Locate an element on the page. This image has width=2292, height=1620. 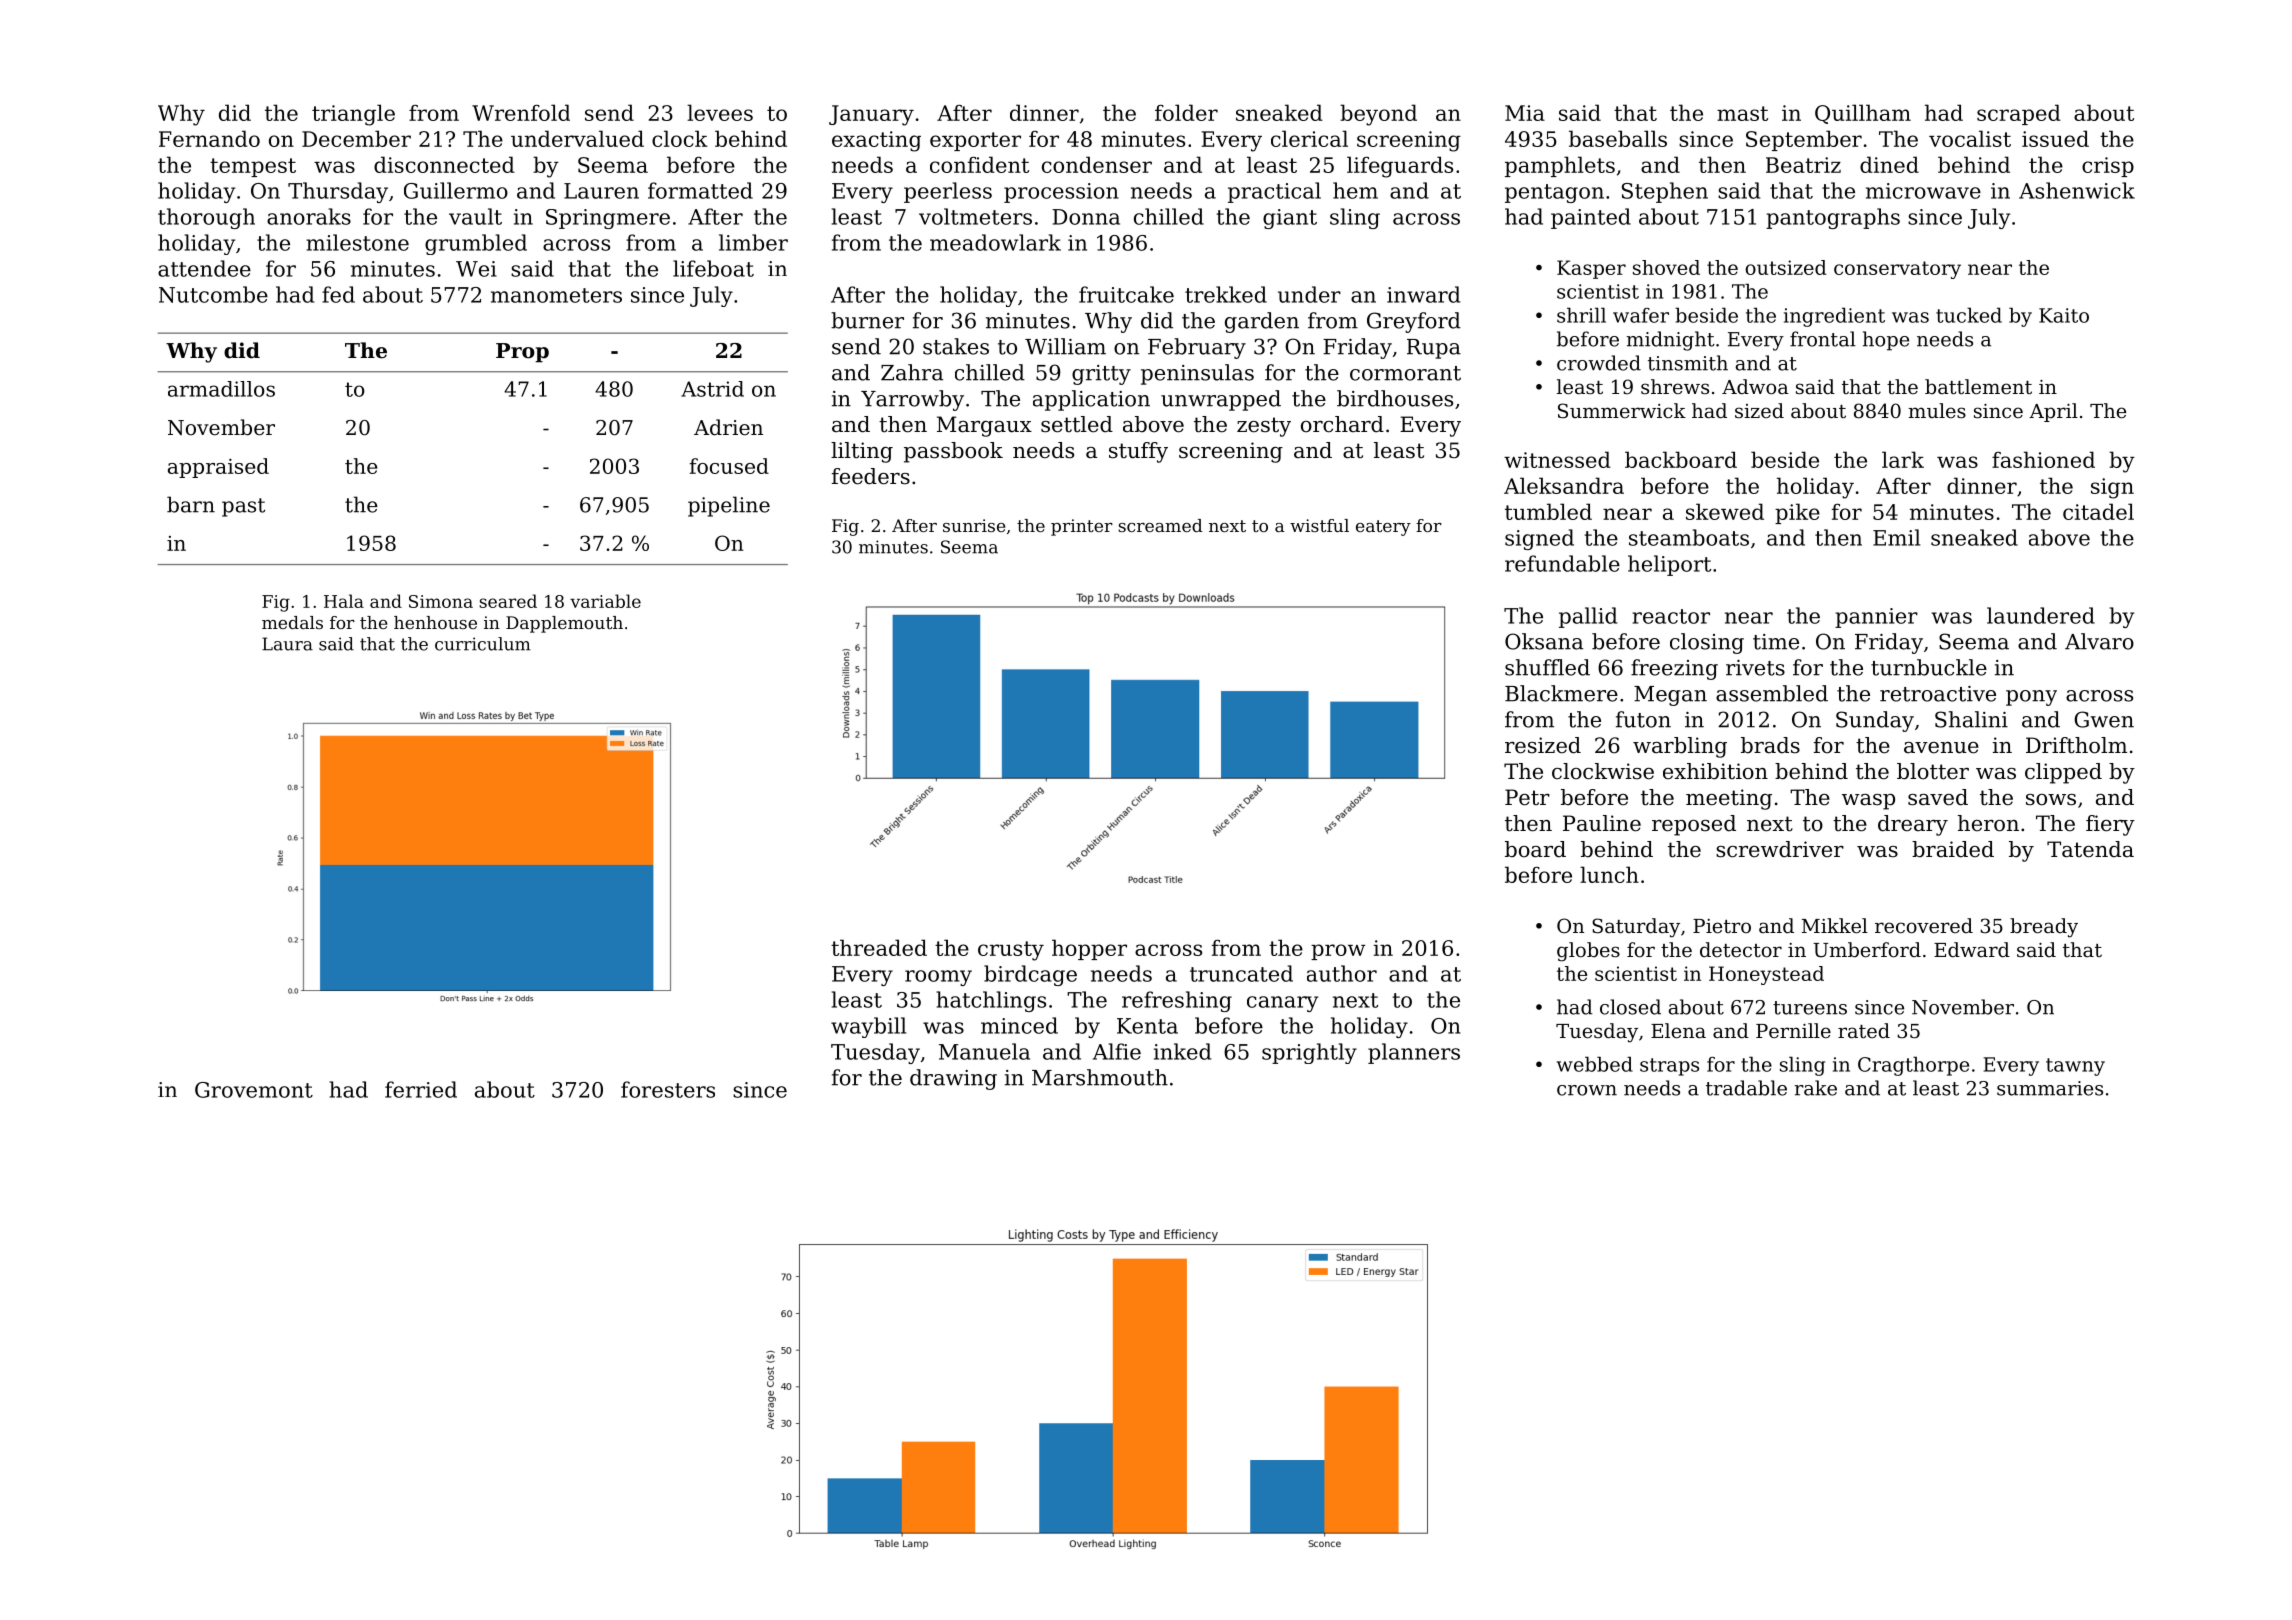
stuffy is located at coordinates (1138, 452).
